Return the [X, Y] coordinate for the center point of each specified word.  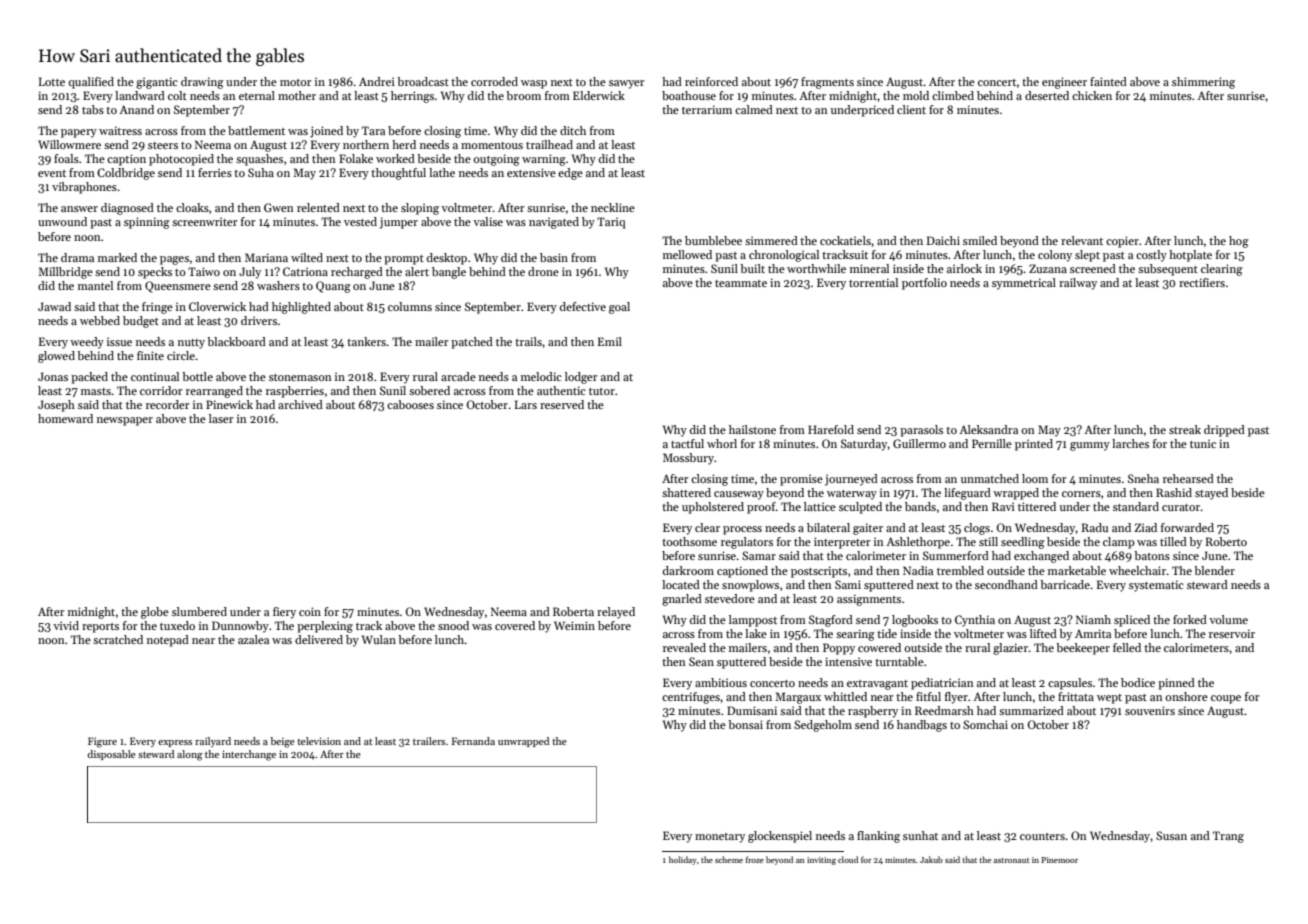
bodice [1138, 682]
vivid [66, 625]
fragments [827, 83]
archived [300, 404]
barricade [1065, 584]
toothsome [689, 541]
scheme [729, 859]
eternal [257, 95]
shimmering [1203, 83]
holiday [683, 860]
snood [453, 625]
